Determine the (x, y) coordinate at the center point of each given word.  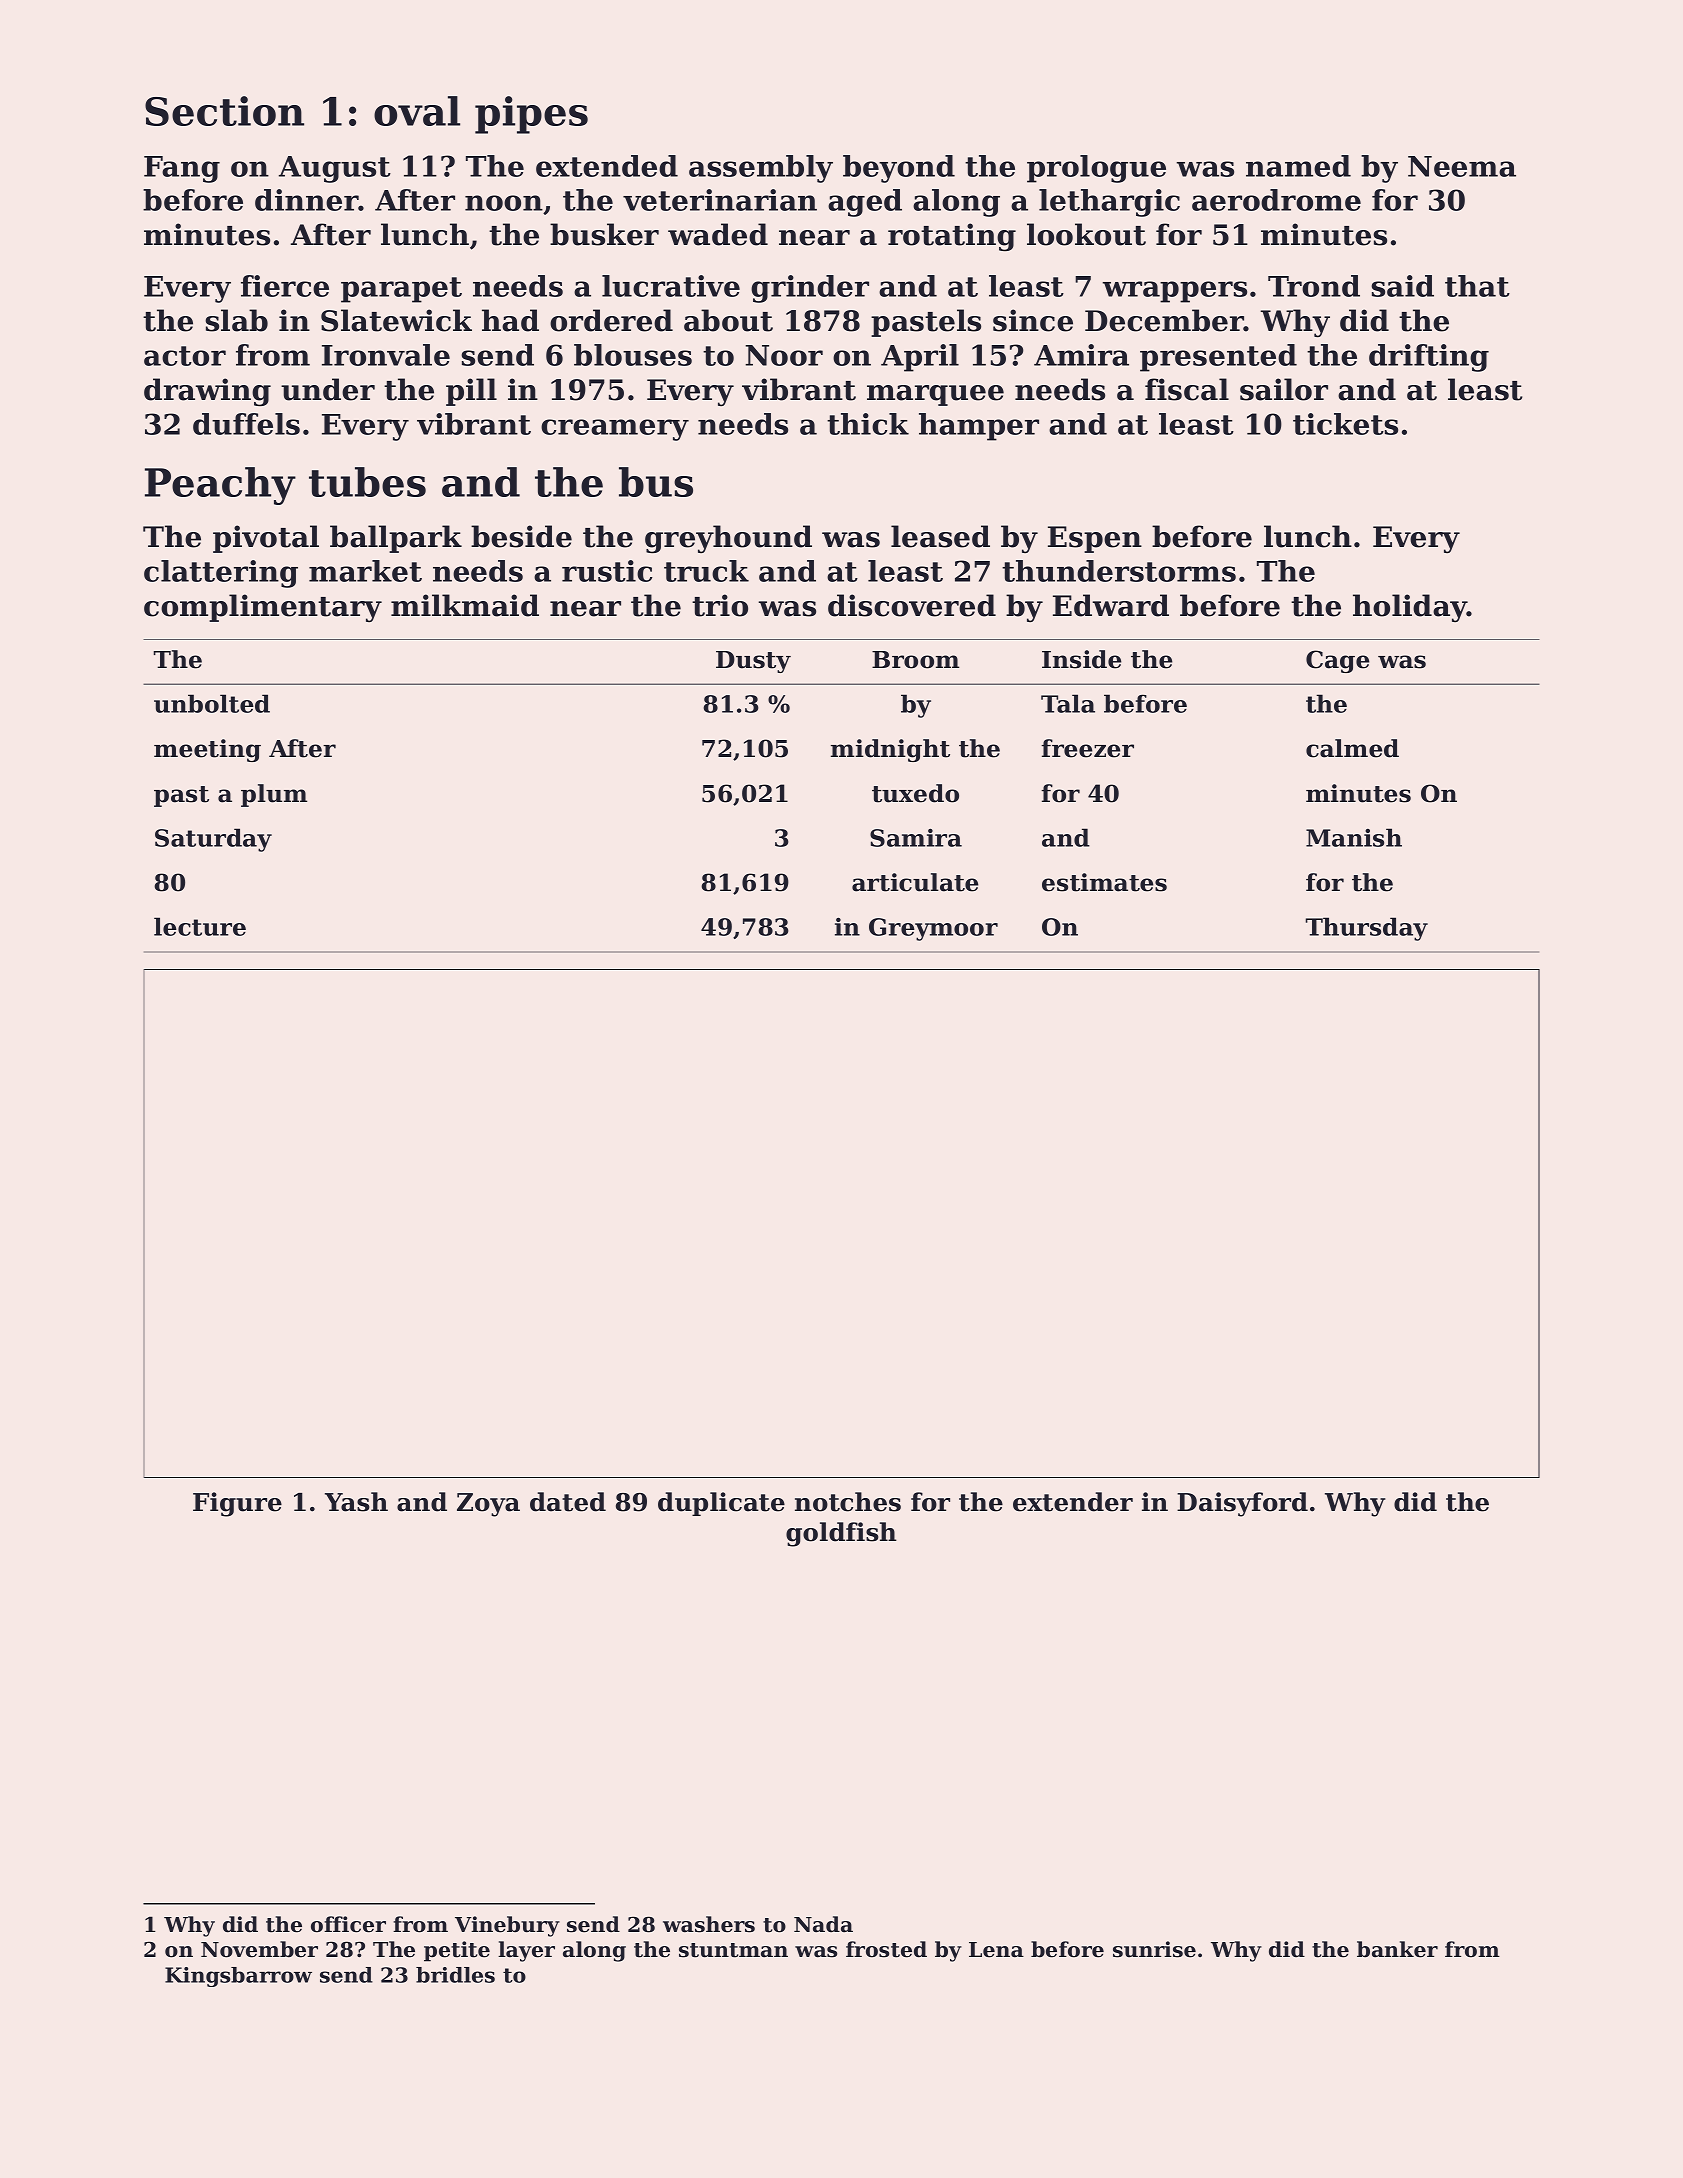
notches (848, 1502)
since (1033, 320)
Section (224, 111)
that (1477, 286)
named (1298, 166)
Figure (237, 1504)
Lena (996, 1950)
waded (718, 234)
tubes (367, 482)
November (259, 1949)
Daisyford (1242, 1504)
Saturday (213, 840)
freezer (1087, 748)
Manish (1354, 837)
